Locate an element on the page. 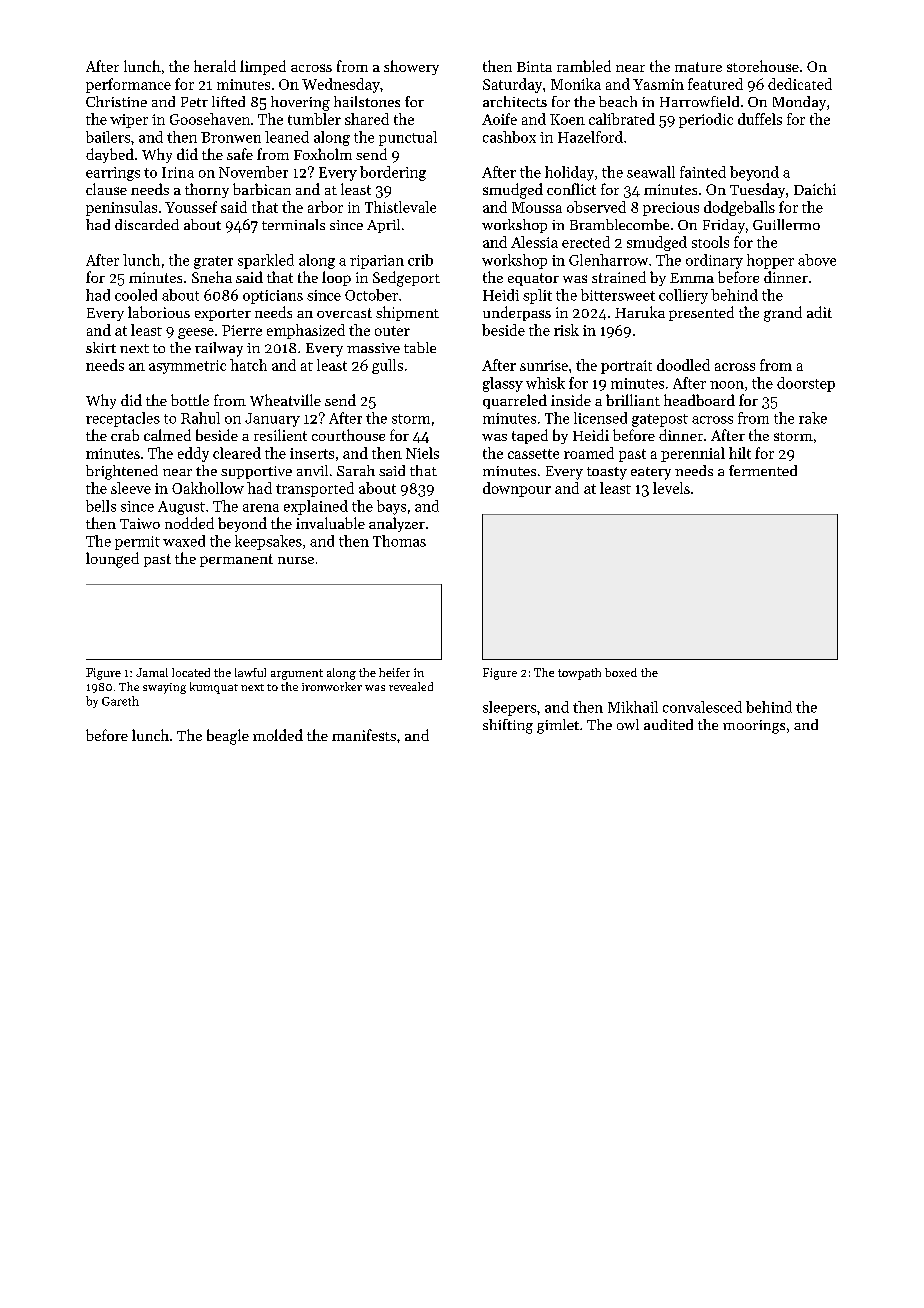  Bramblecombe is located at coordinates (619, 224).
